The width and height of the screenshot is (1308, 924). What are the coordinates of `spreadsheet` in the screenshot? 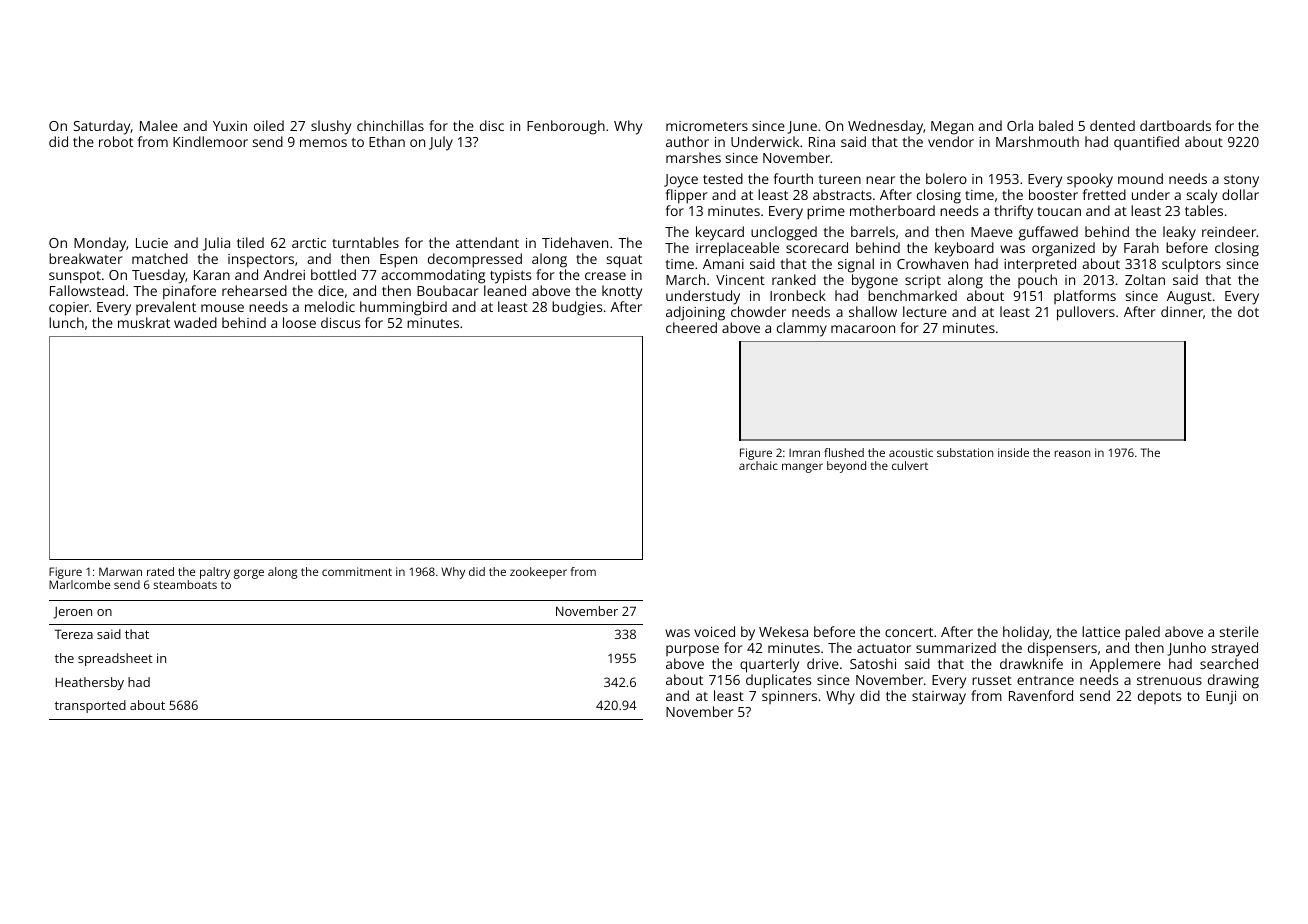 It's located at (115, 659).
